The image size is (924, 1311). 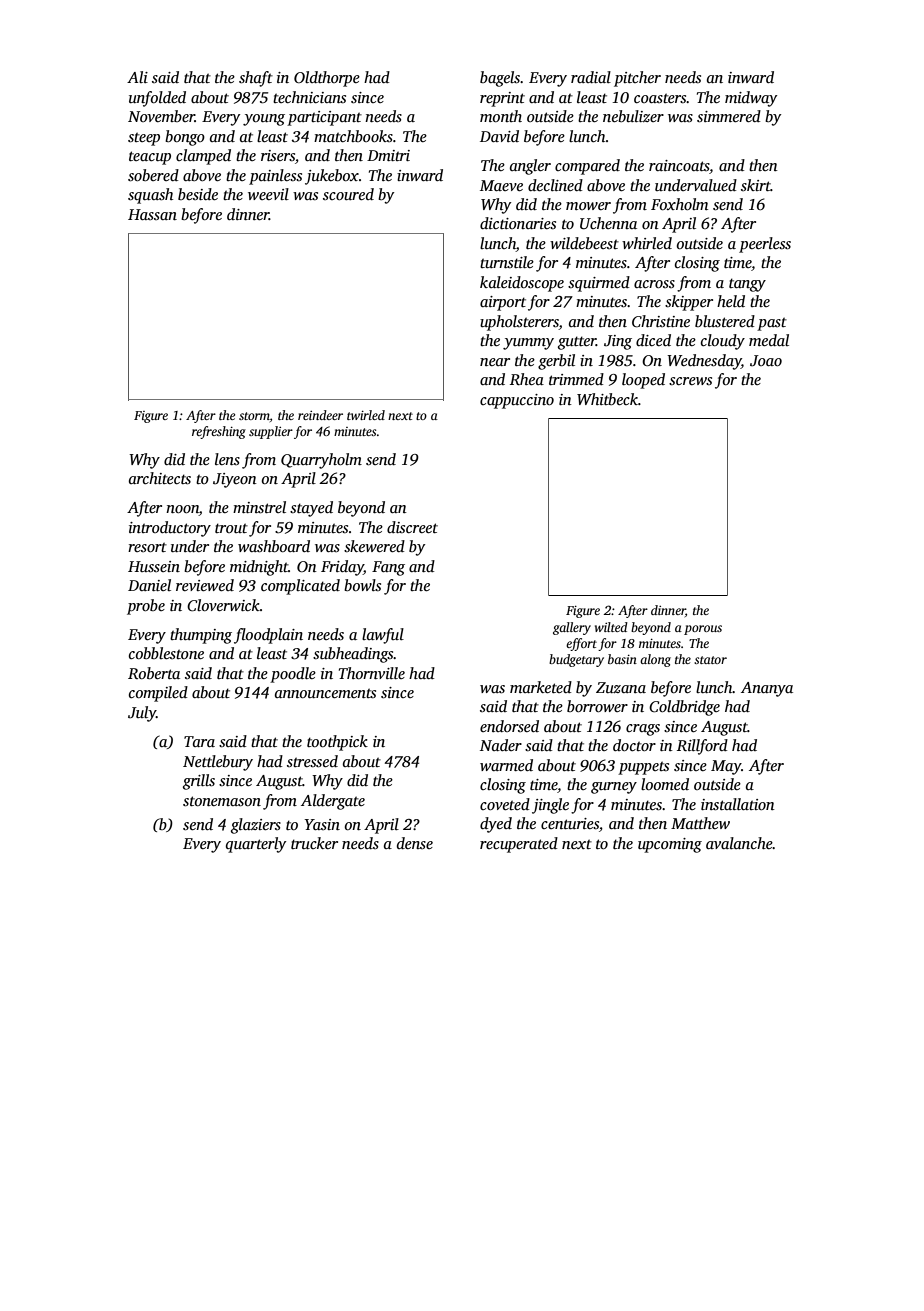 I want to click on Rhea, so click(x=527, y=379).
